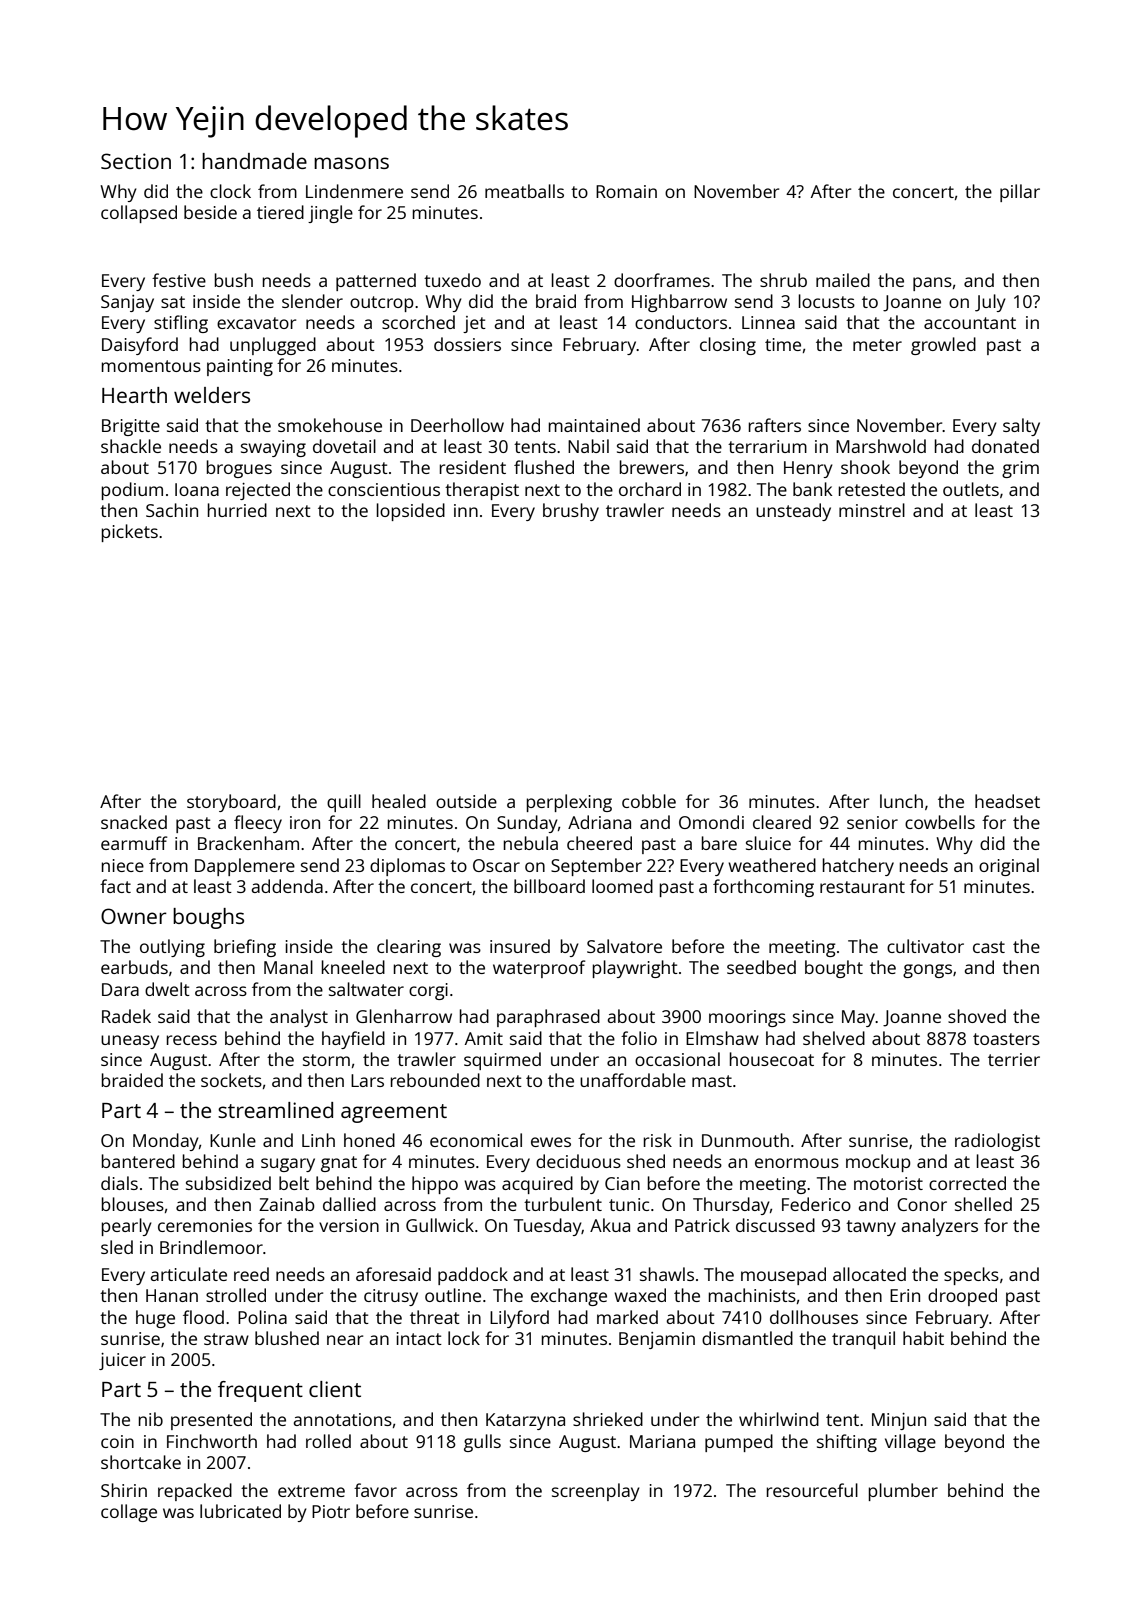 Image resolution: width=1141 pixels, height=1613 pixels. I want to click on July, so click(990, 303).
